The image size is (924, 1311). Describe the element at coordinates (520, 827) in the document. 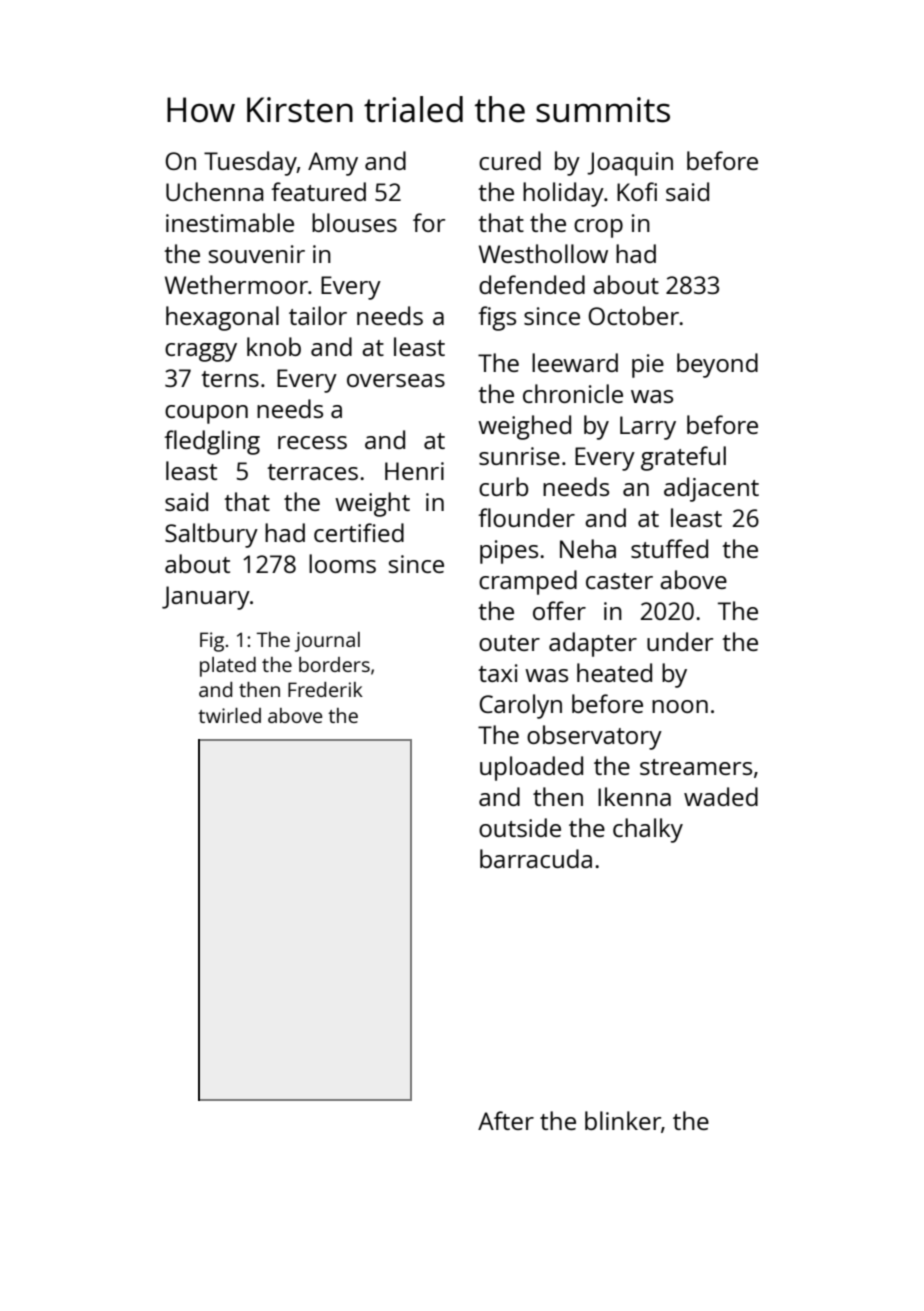

I see `outside` at that location.
